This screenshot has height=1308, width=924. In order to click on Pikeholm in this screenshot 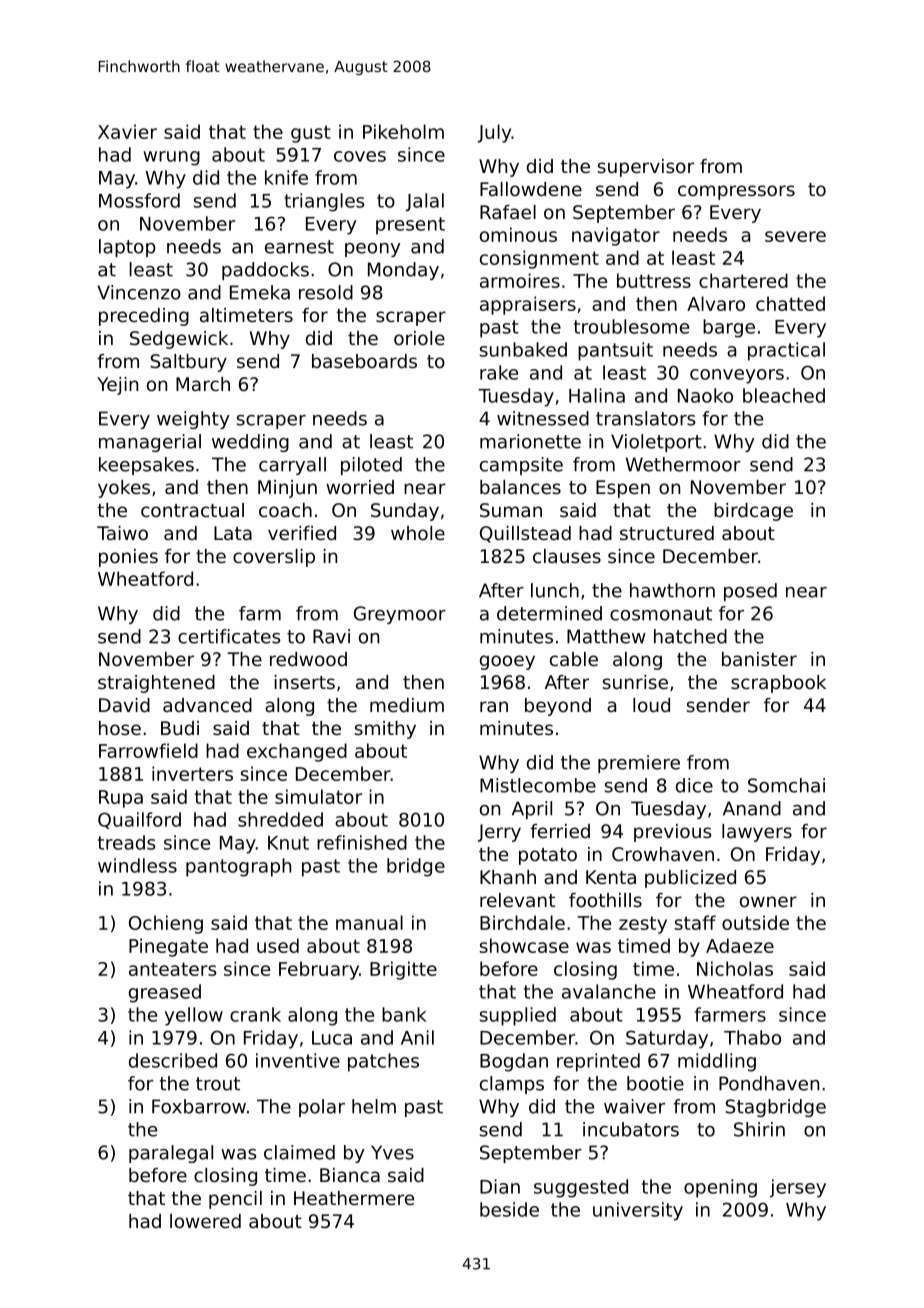, I will do `click(403, 131)`.
